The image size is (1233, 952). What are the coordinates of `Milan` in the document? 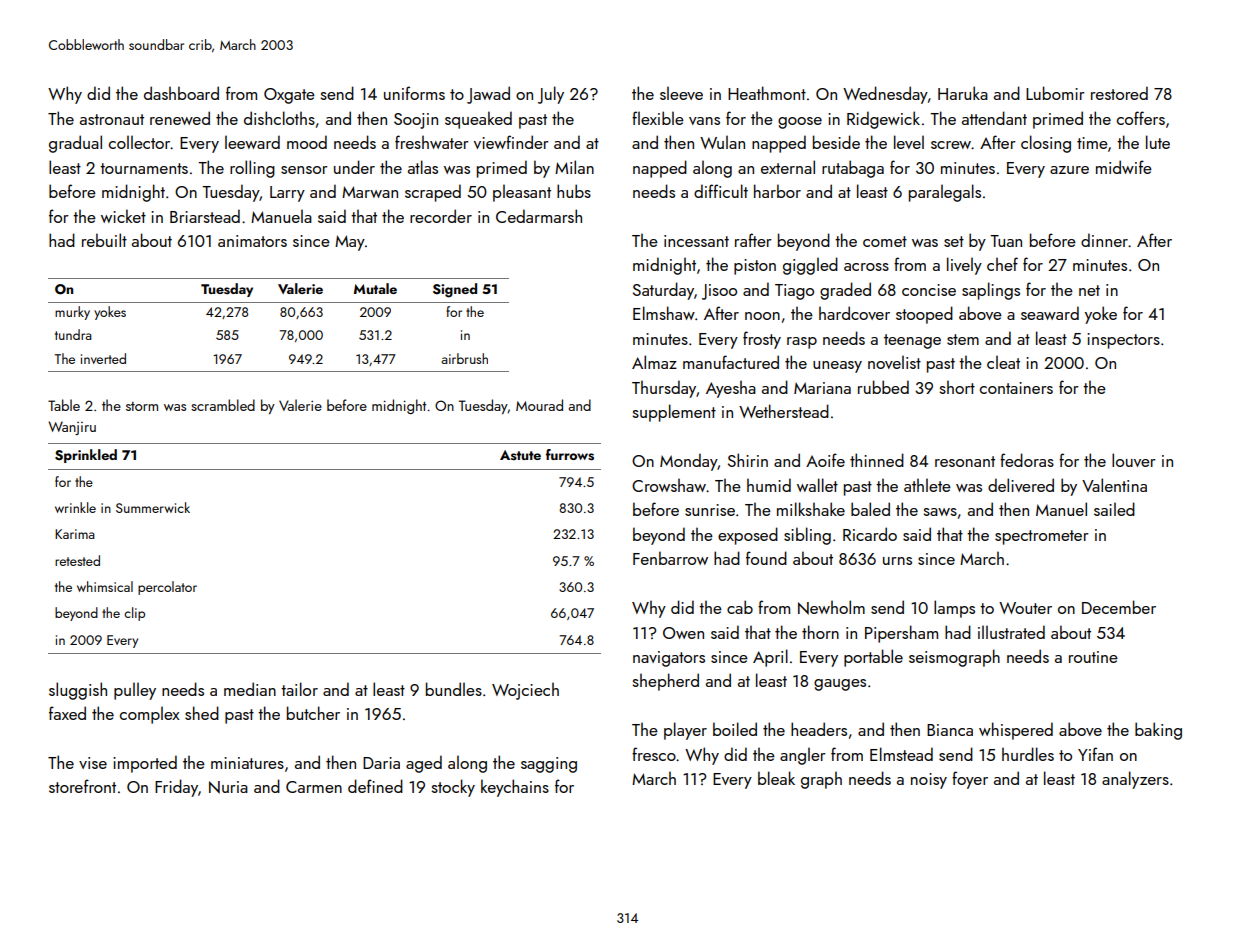 It's located at (574, 167).
